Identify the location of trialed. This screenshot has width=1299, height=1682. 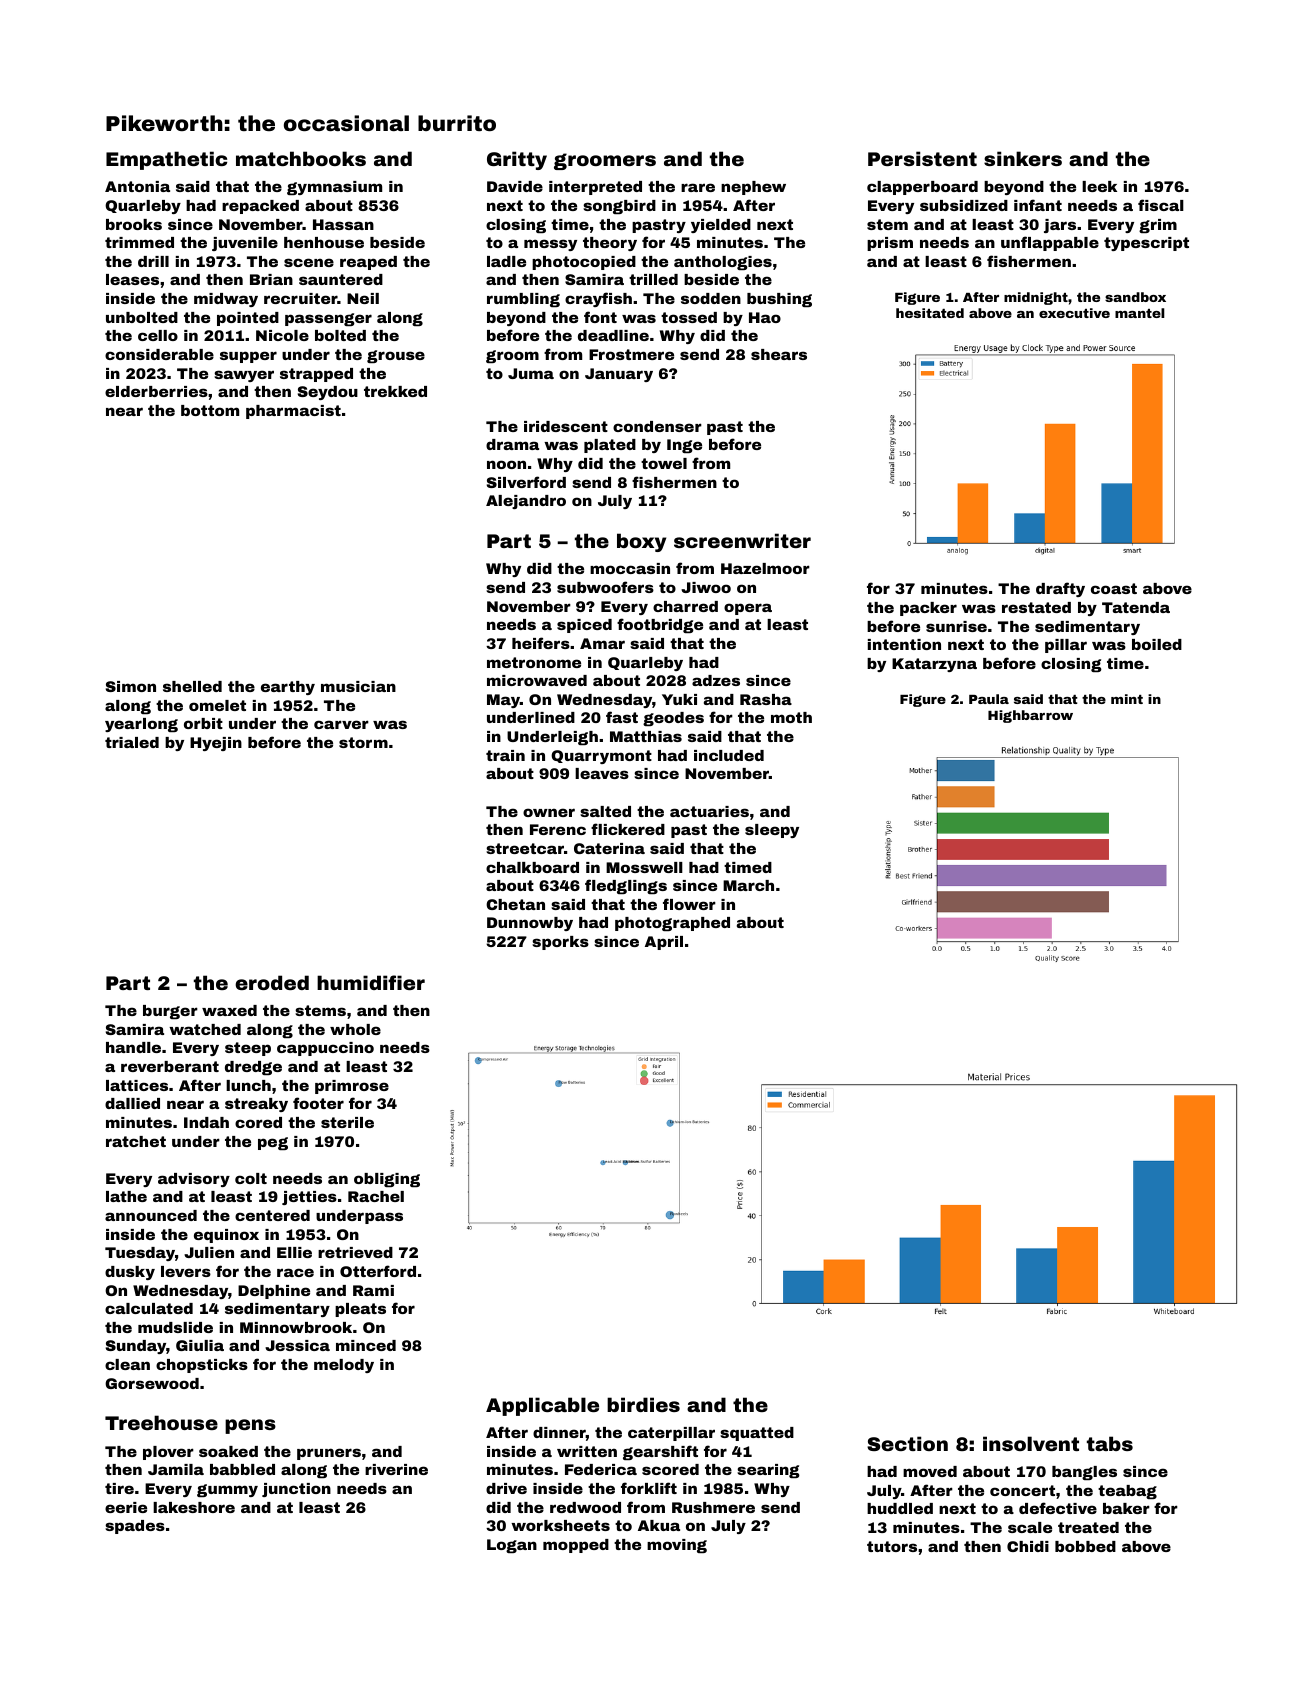
(132, 742).
